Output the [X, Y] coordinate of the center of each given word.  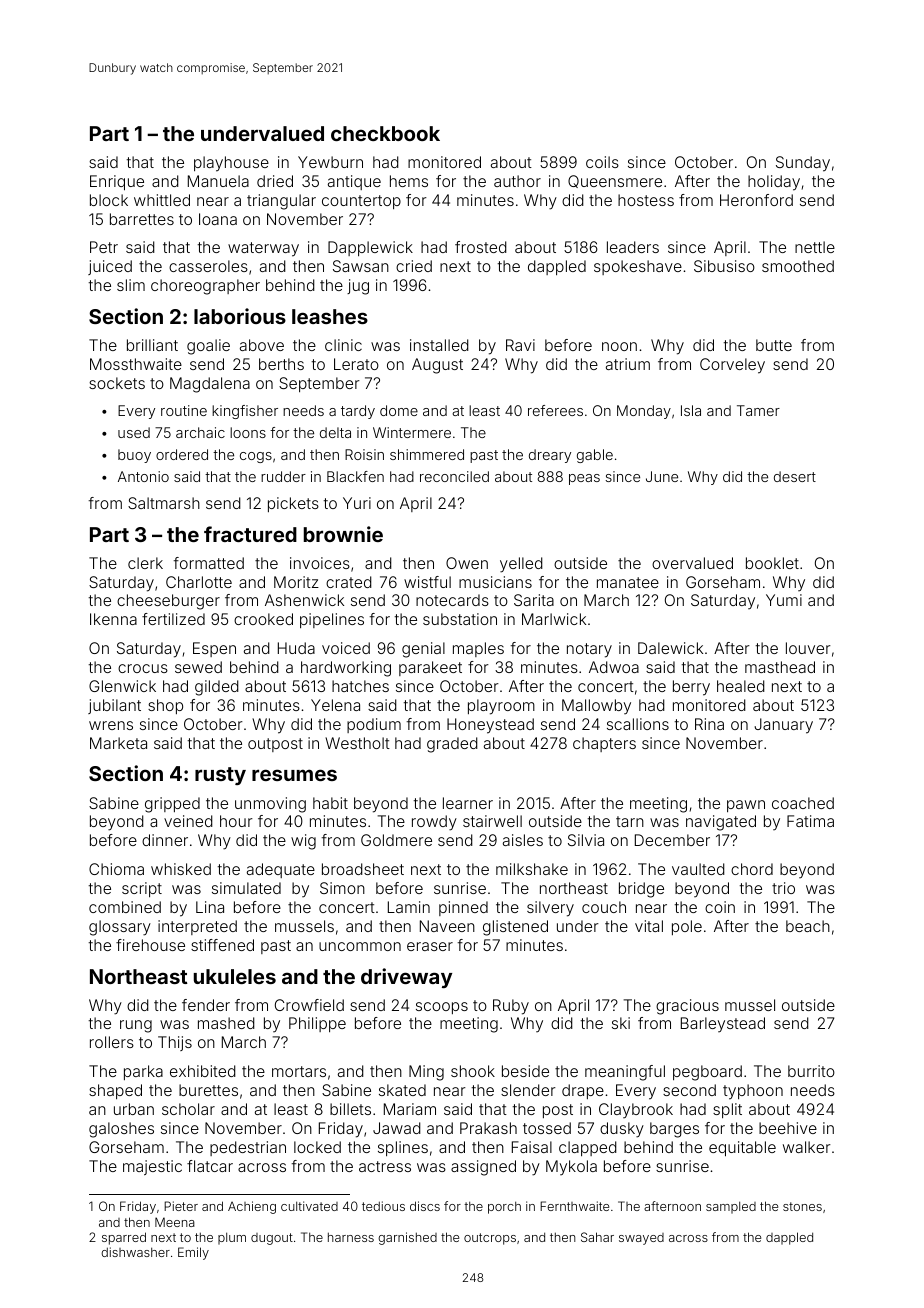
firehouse [150, 945]
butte [774, 345]
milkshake [532, 869]
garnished [407, 1238]
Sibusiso [724, 266]
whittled [162, 200]
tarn [630, 821]
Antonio [143, 476]
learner [468, 803]
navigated [721, 823]
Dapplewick [370, 248]
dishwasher [135, 1252]
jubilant [114, 706]
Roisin [364, 454]
